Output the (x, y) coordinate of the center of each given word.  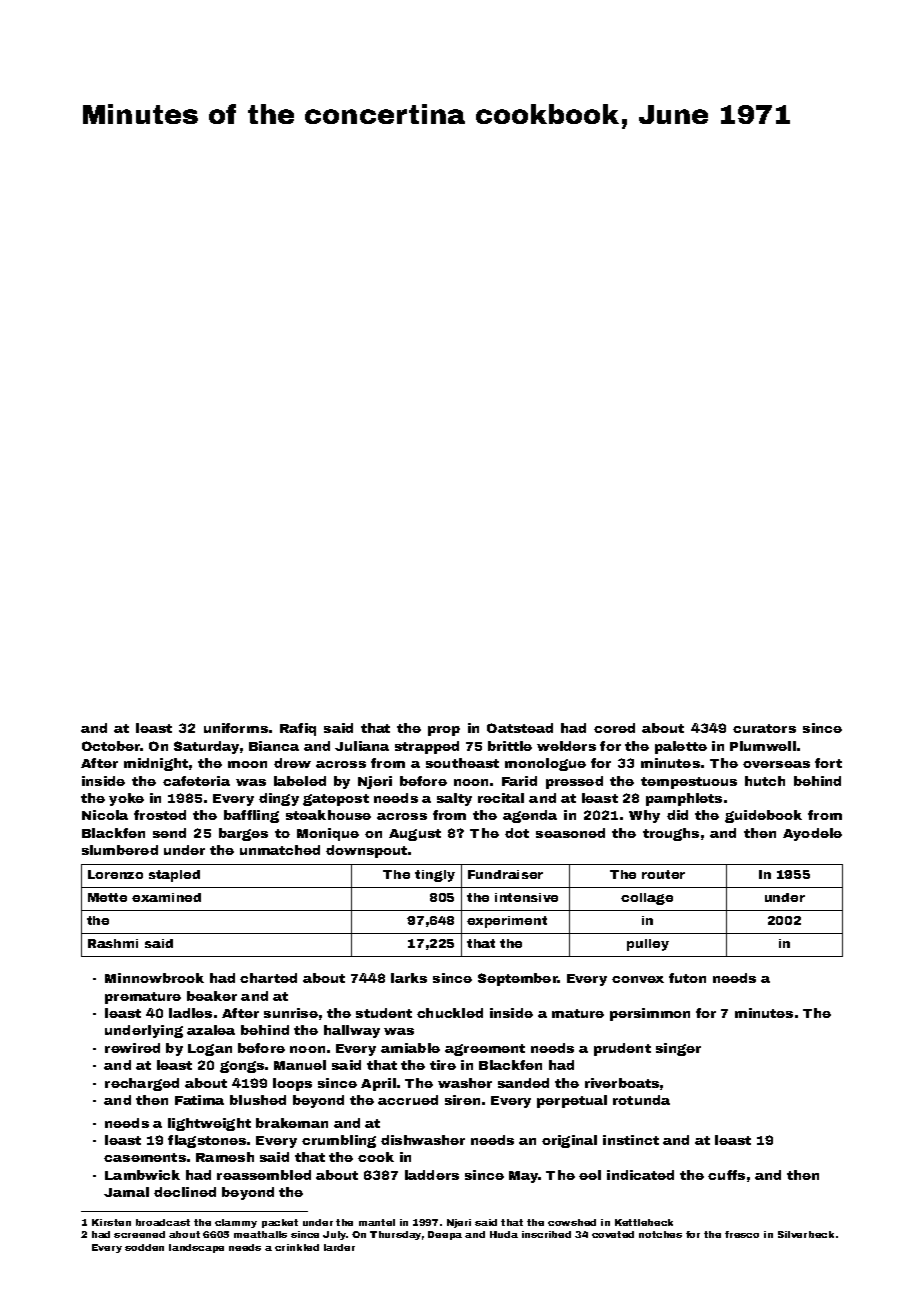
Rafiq (298, 729)
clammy (236, 1223)
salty (454, 799)
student (384, 1013)
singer (678, 1049)
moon (247, 764)
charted (268, 978)
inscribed (546, 1234)
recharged (142, 1084)
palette (681, 747)
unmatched (280, 850)
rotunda (641, 1100)
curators (764, 728)
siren (462, 1100)
